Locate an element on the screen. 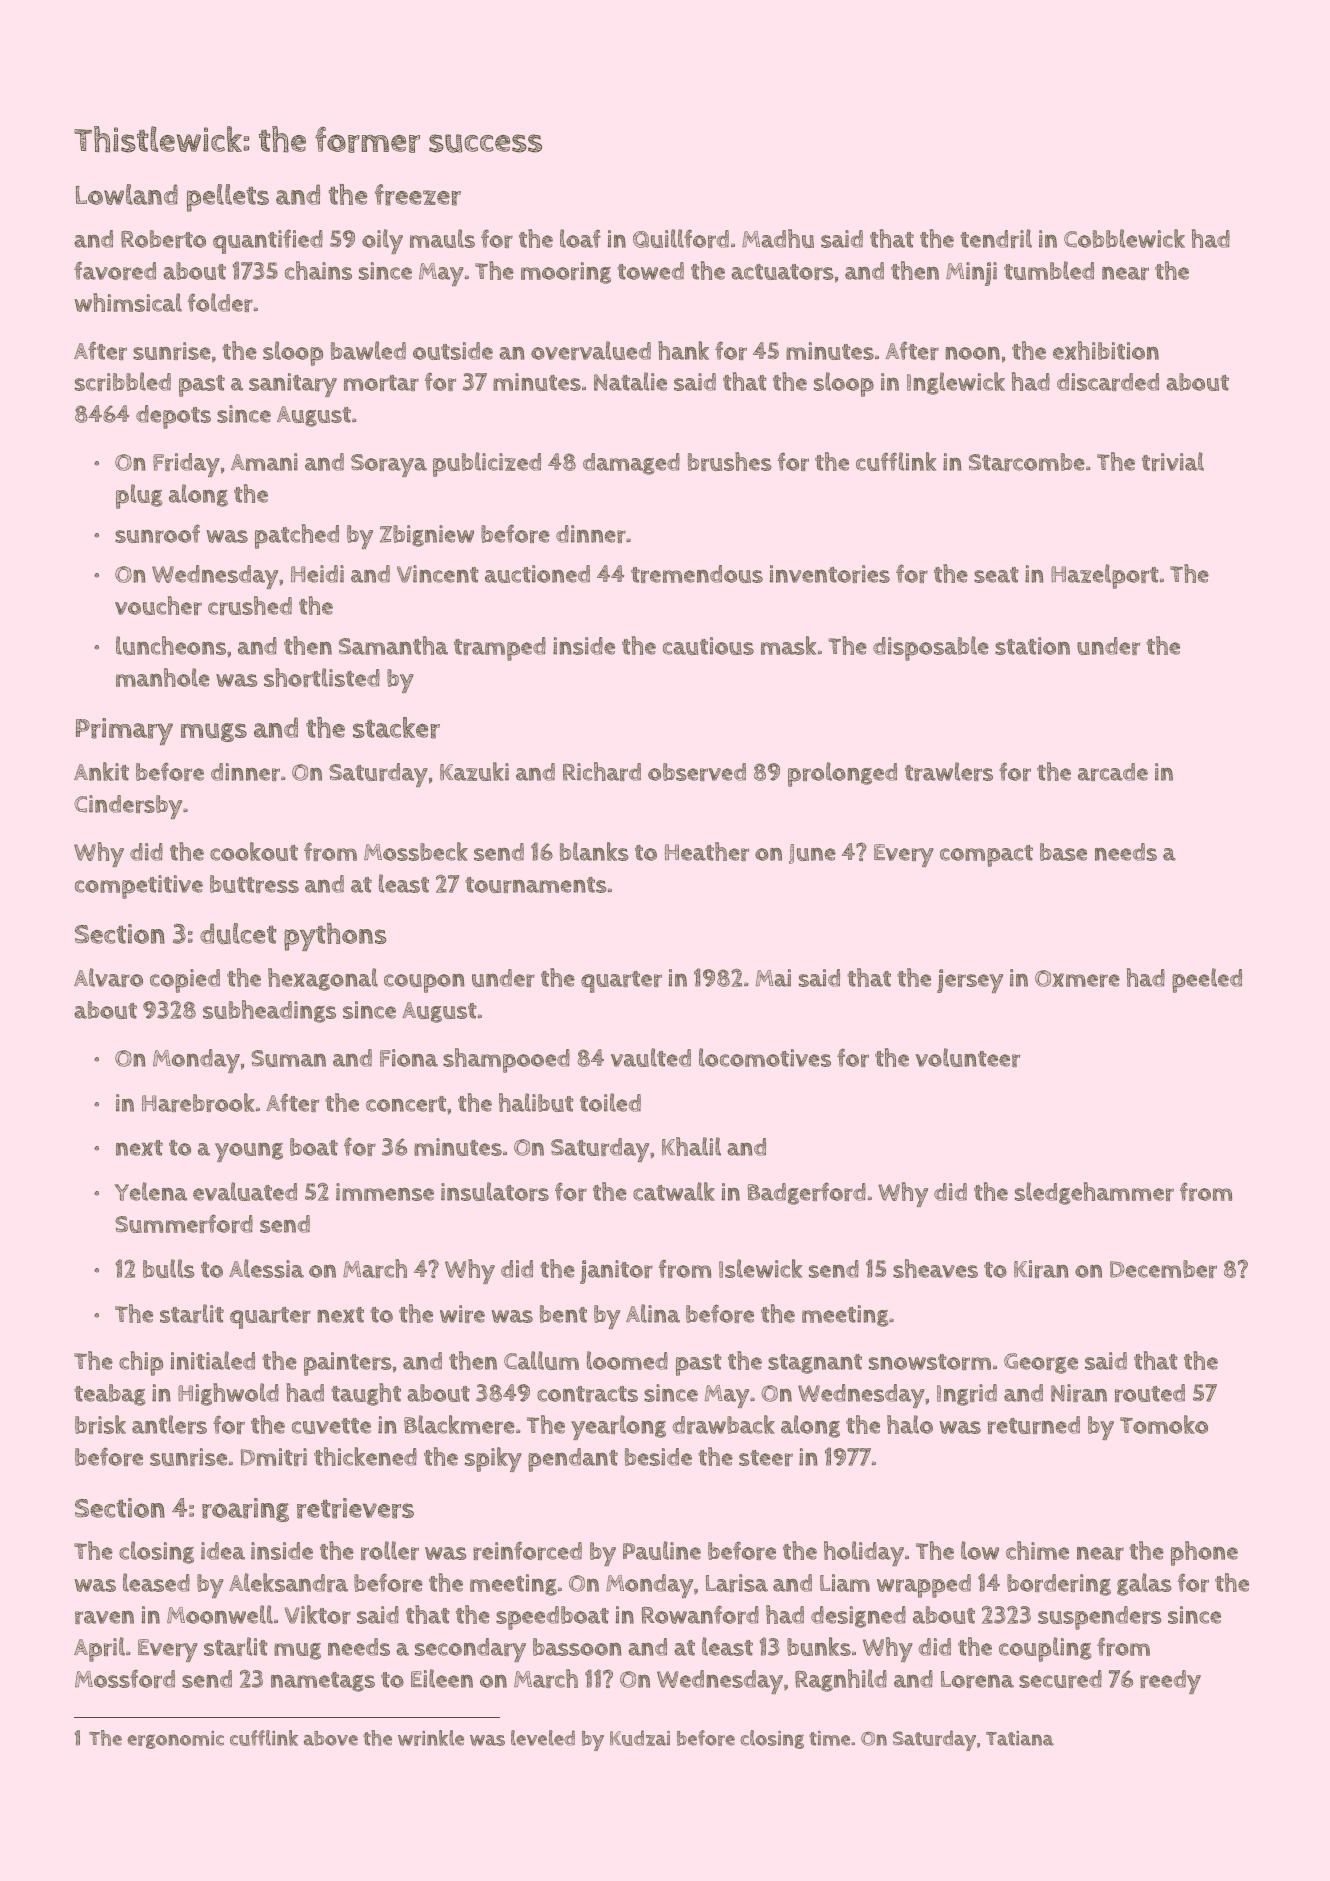 This screenshot has height=1881, width=1330. favored is located at coordinates (115, 270).
